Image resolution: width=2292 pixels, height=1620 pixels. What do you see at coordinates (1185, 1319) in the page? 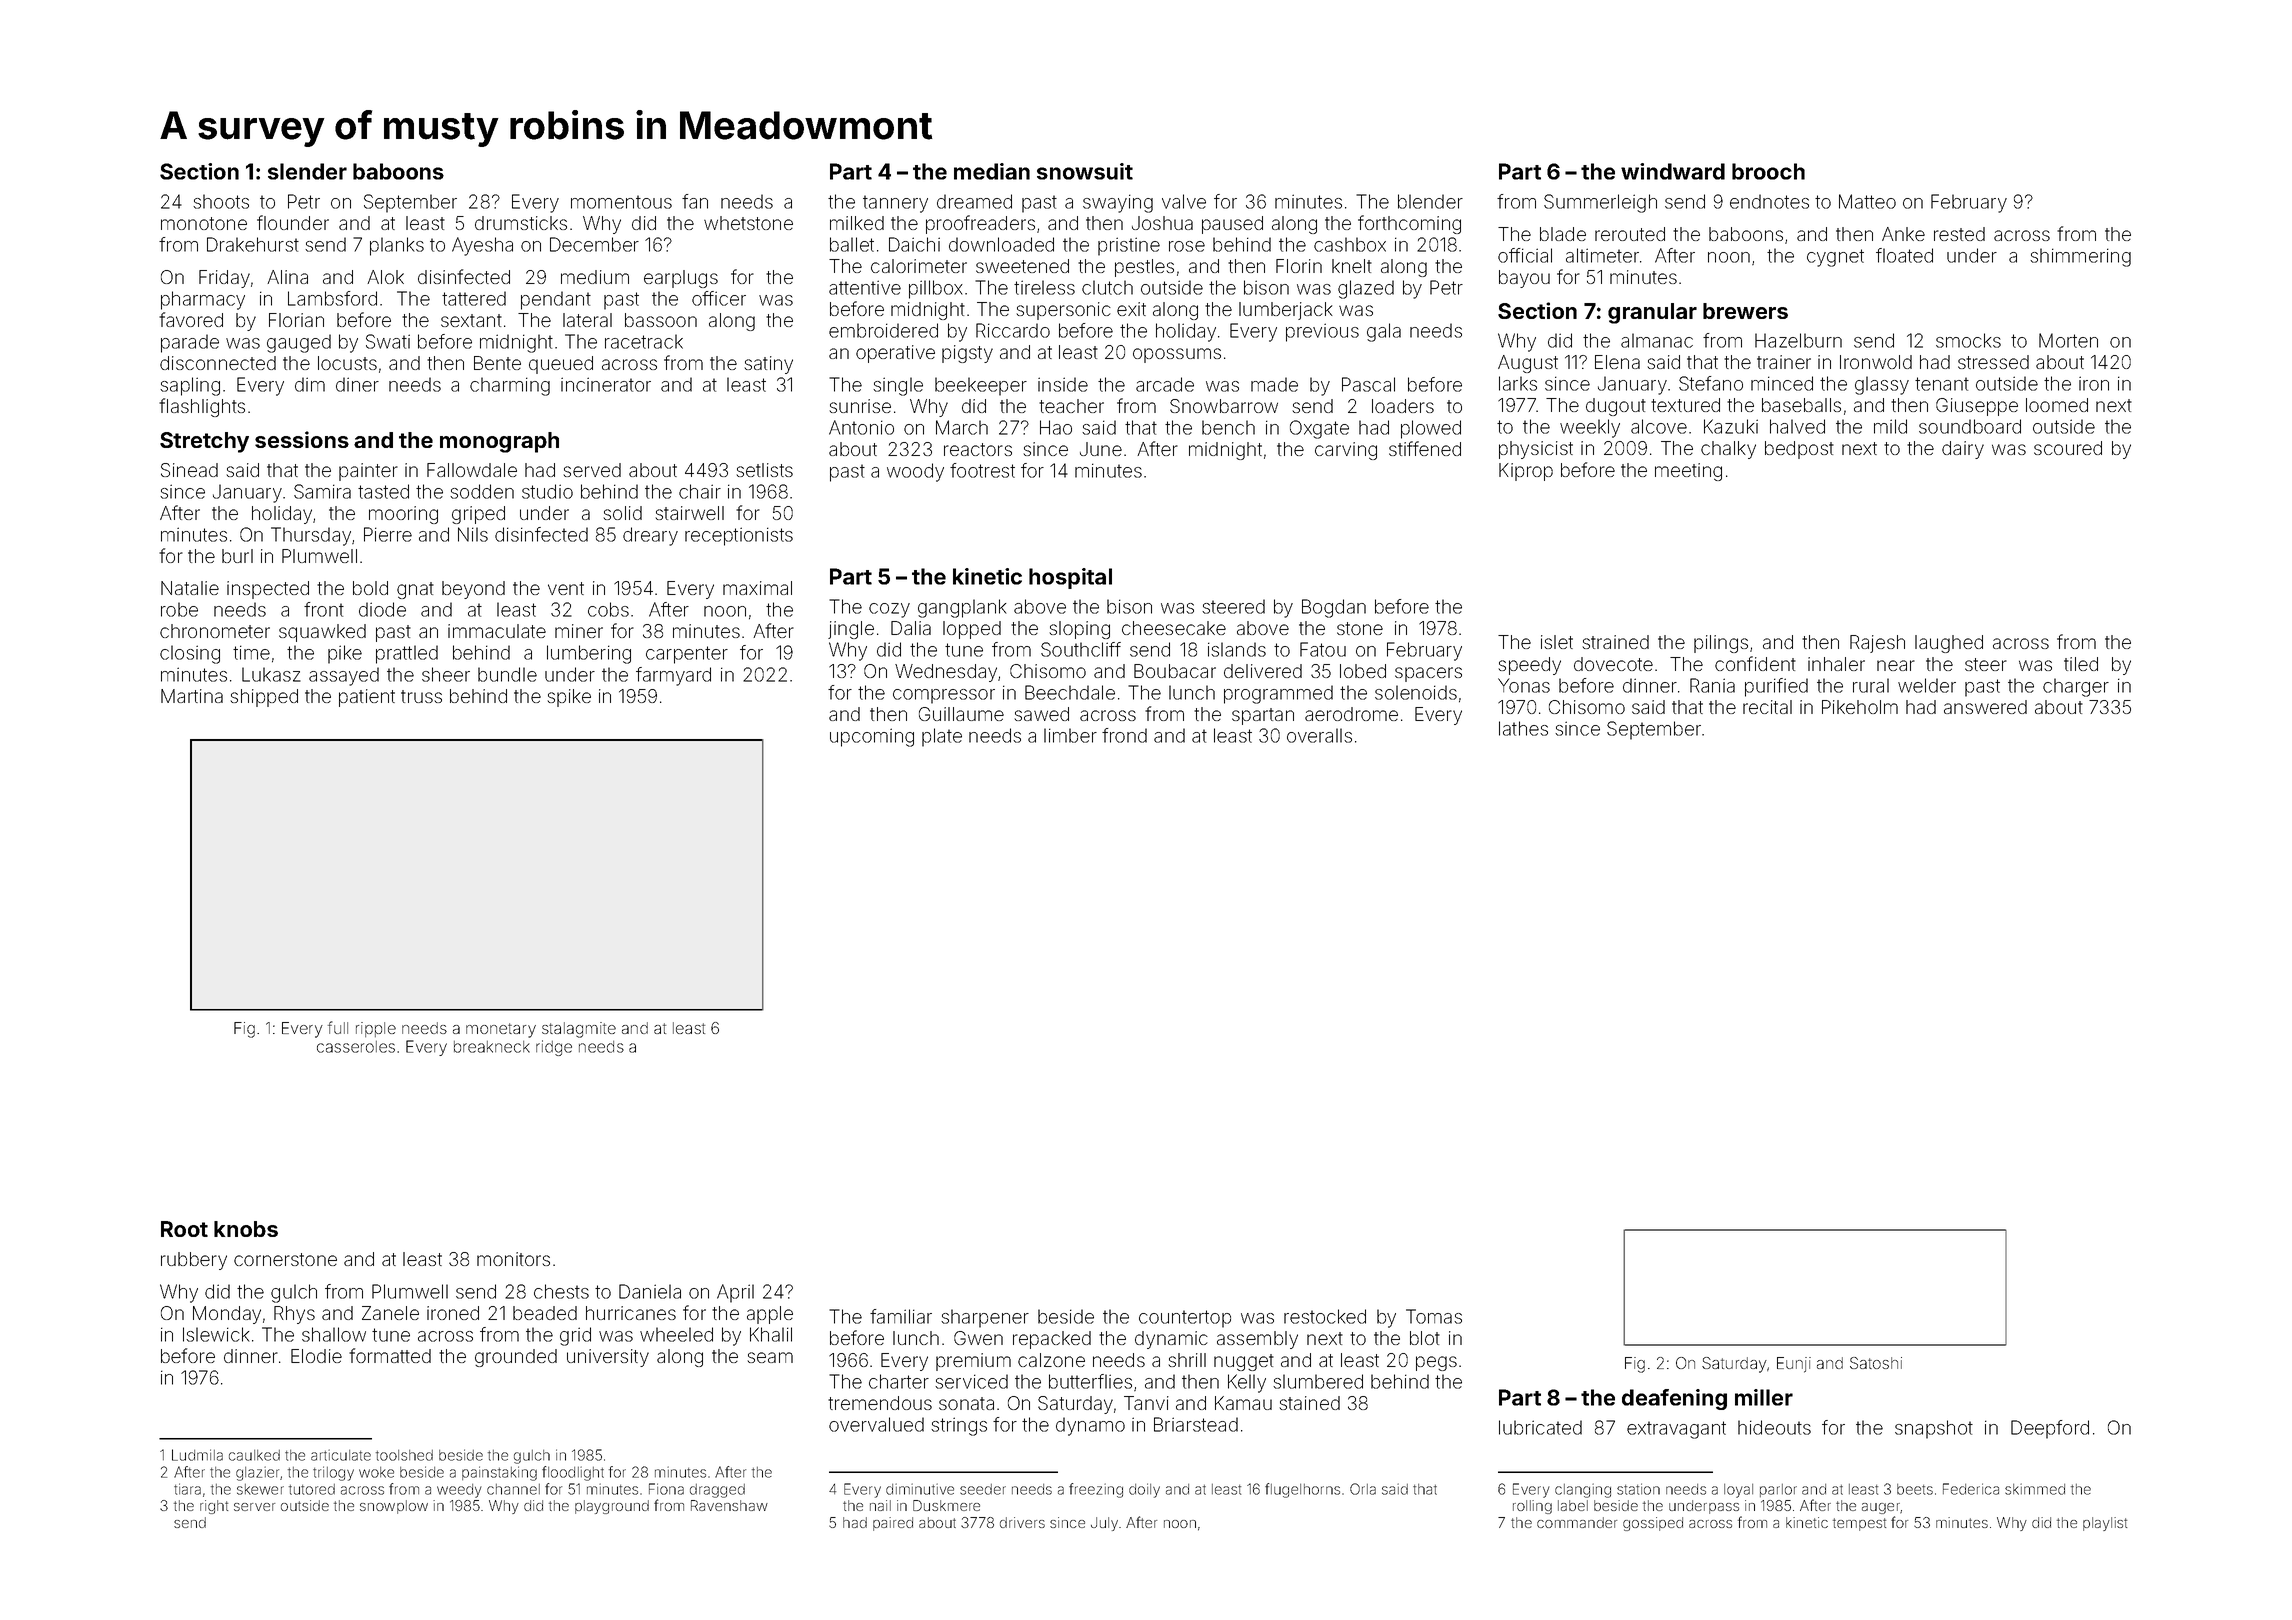
I see `countertop` at bounding box center [1185, 1319].
